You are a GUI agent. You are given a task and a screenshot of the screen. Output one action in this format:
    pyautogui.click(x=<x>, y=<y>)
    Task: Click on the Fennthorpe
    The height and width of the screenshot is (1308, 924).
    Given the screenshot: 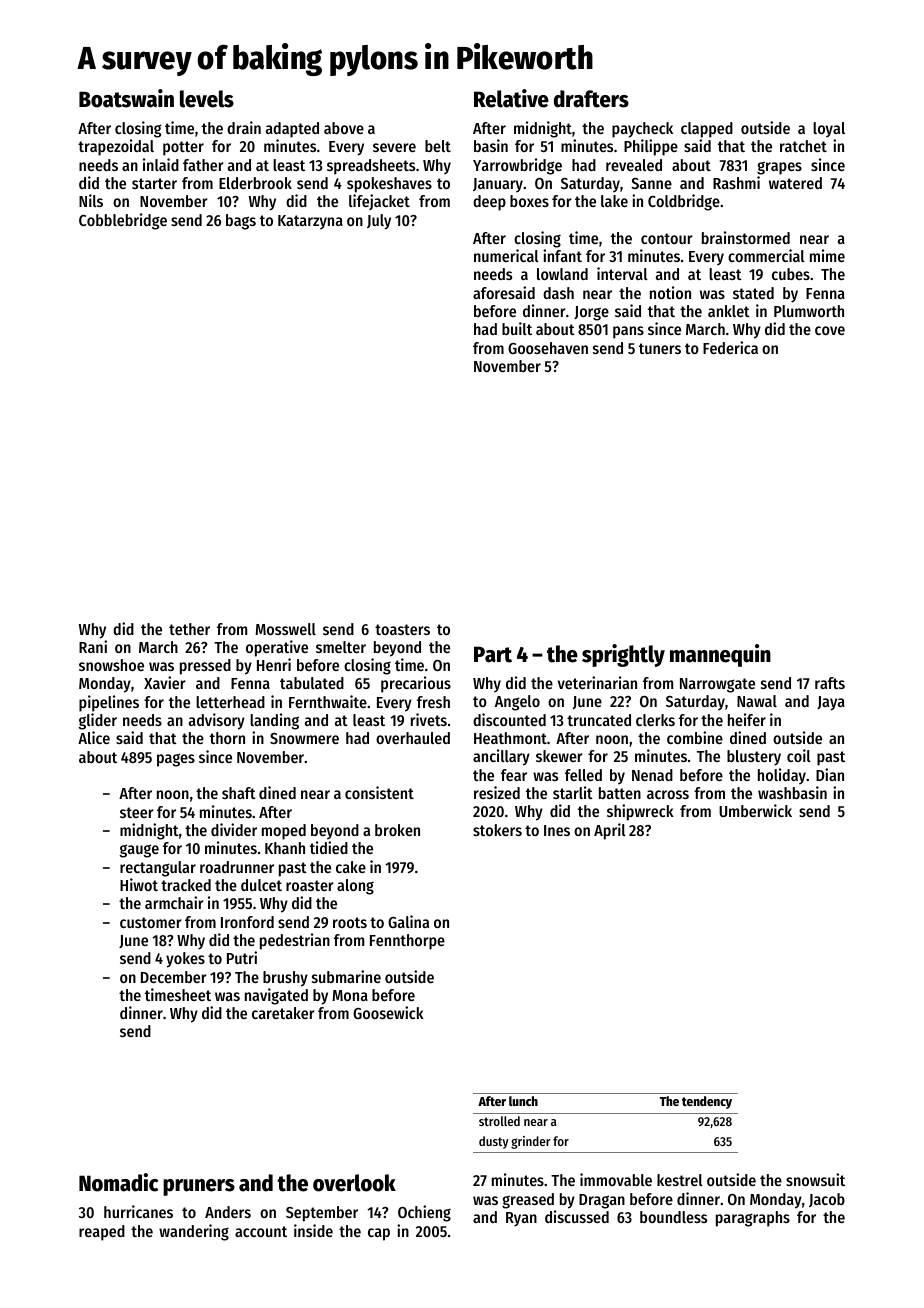 What is the action you would take?
    pyautogui.click(x=407, y=942)
